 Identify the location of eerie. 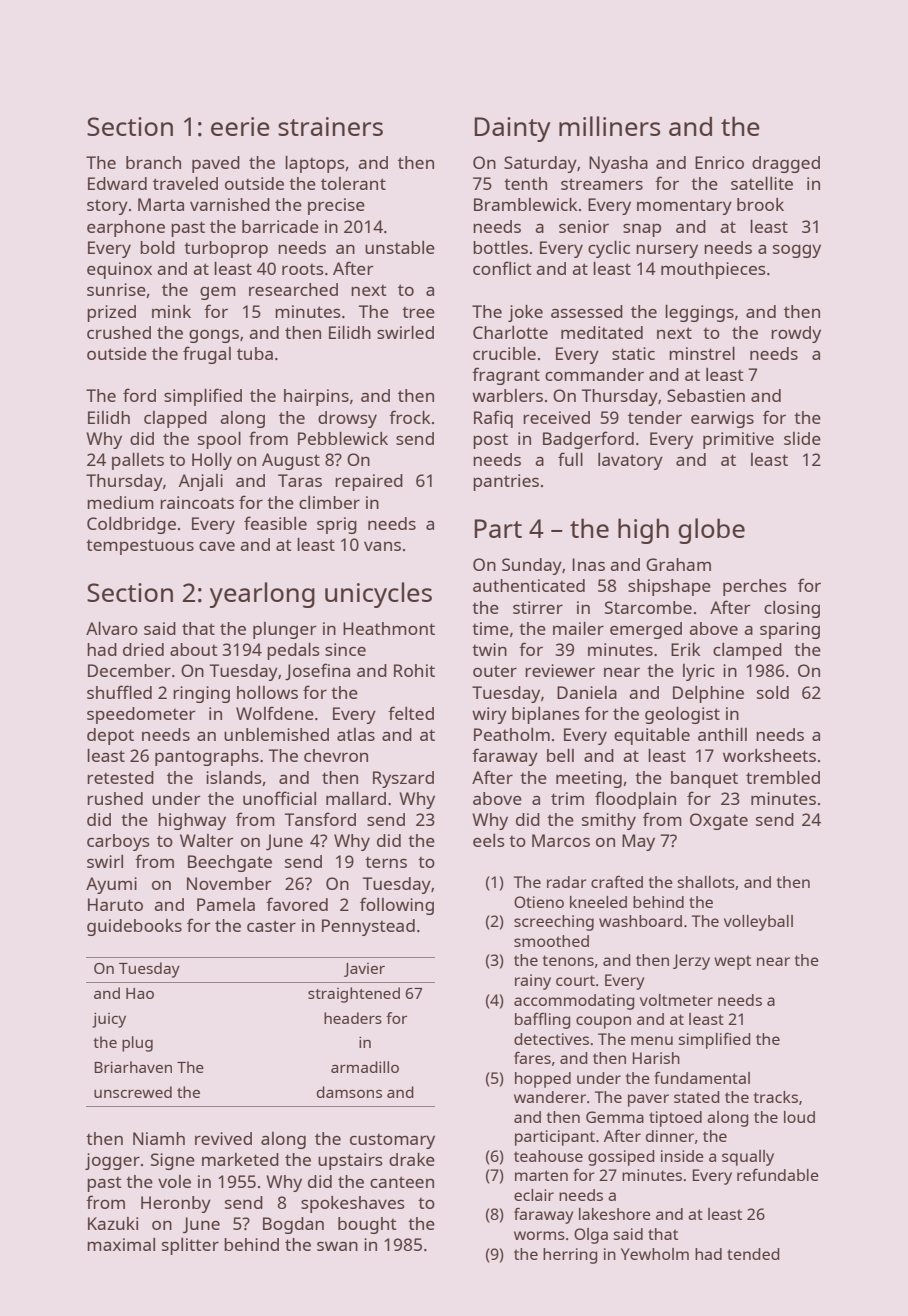
(240, 126).
